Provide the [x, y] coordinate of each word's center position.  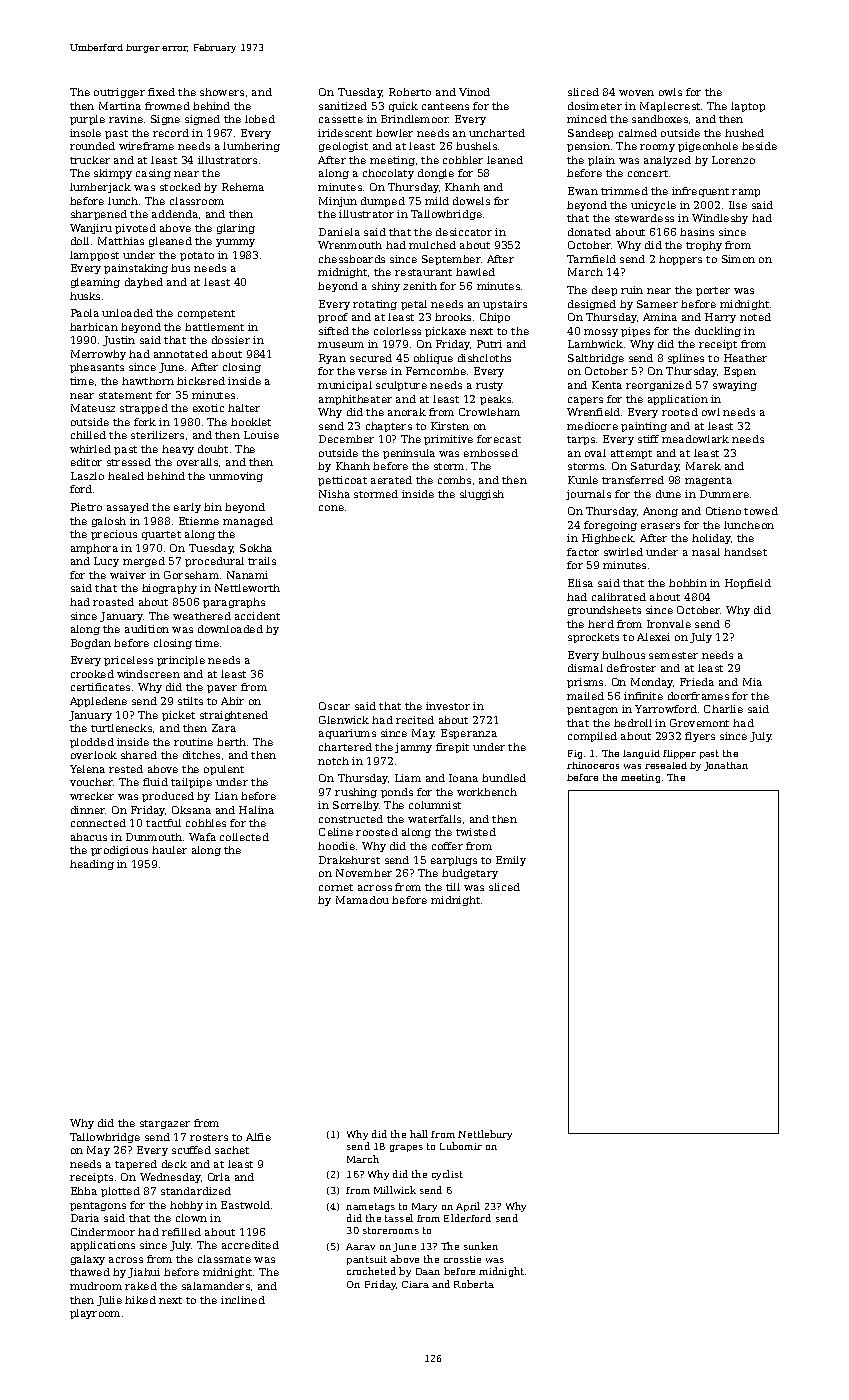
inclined [243, 1300]
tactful [163, 823]
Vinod [474, 92]
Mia [752, 682]
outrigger [119, 93]
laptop [748, 107]
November [364, 873]
